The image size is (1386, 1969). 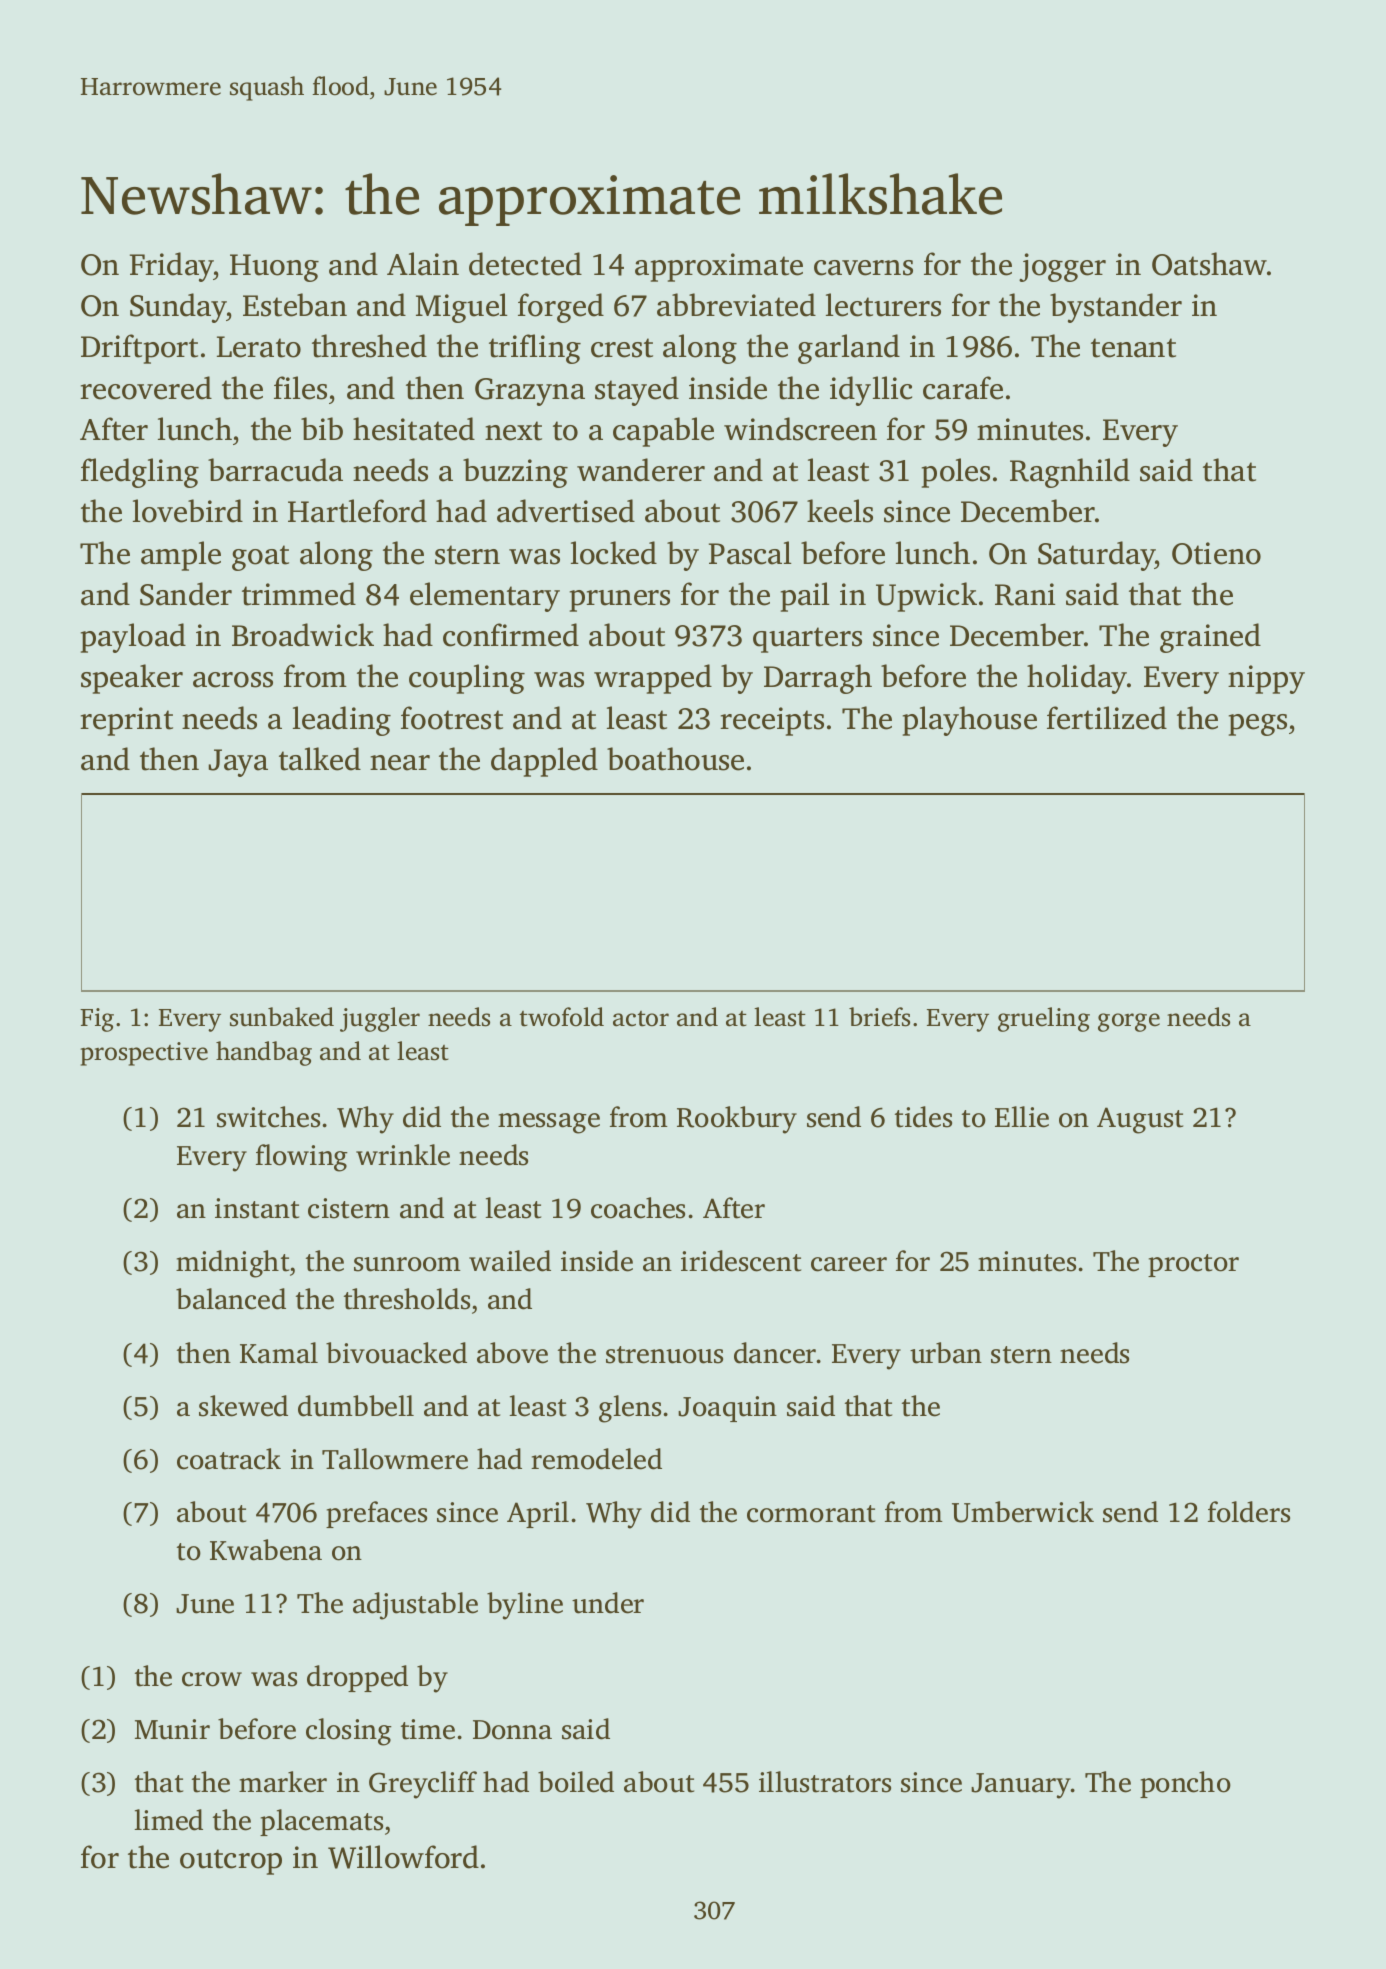 I want to click on Friday, so click(x=172, y=267).
